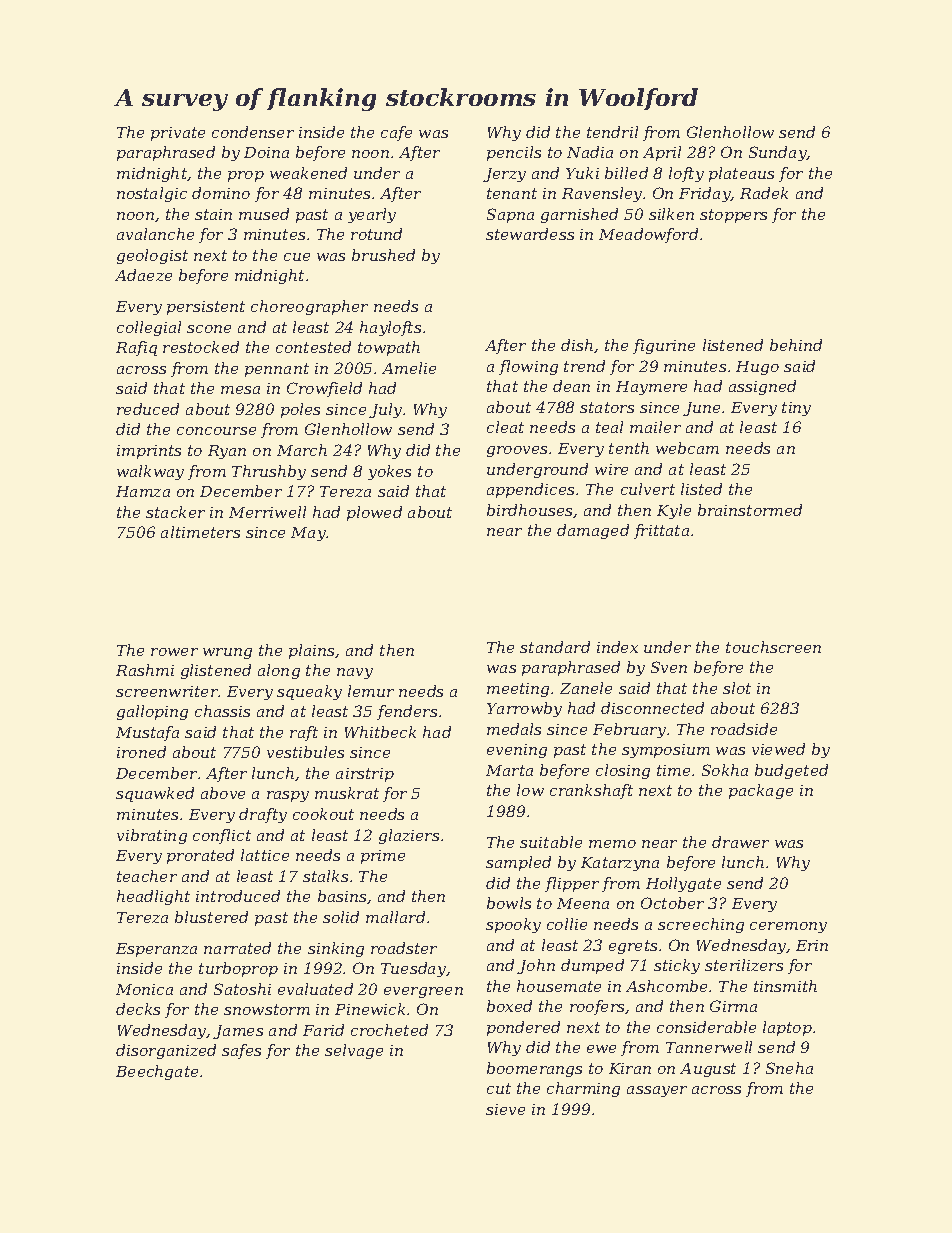 This image has width=952, height=1233. Describe the element at coordinates (505, 1109) in the image. I see `sieve` at that location.
